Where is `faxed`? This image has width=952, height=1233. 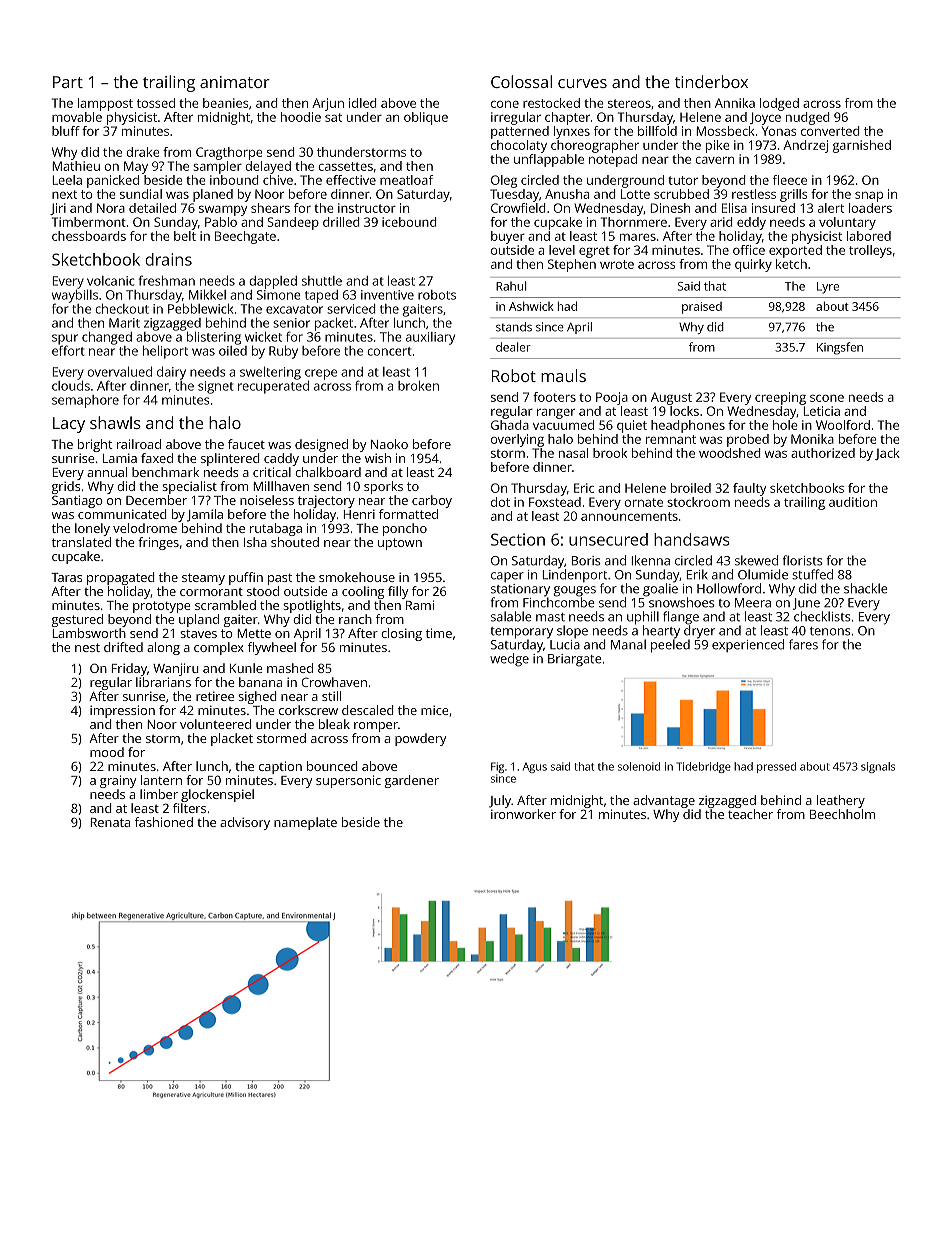
faxed is located at coordinates (157, 458).
